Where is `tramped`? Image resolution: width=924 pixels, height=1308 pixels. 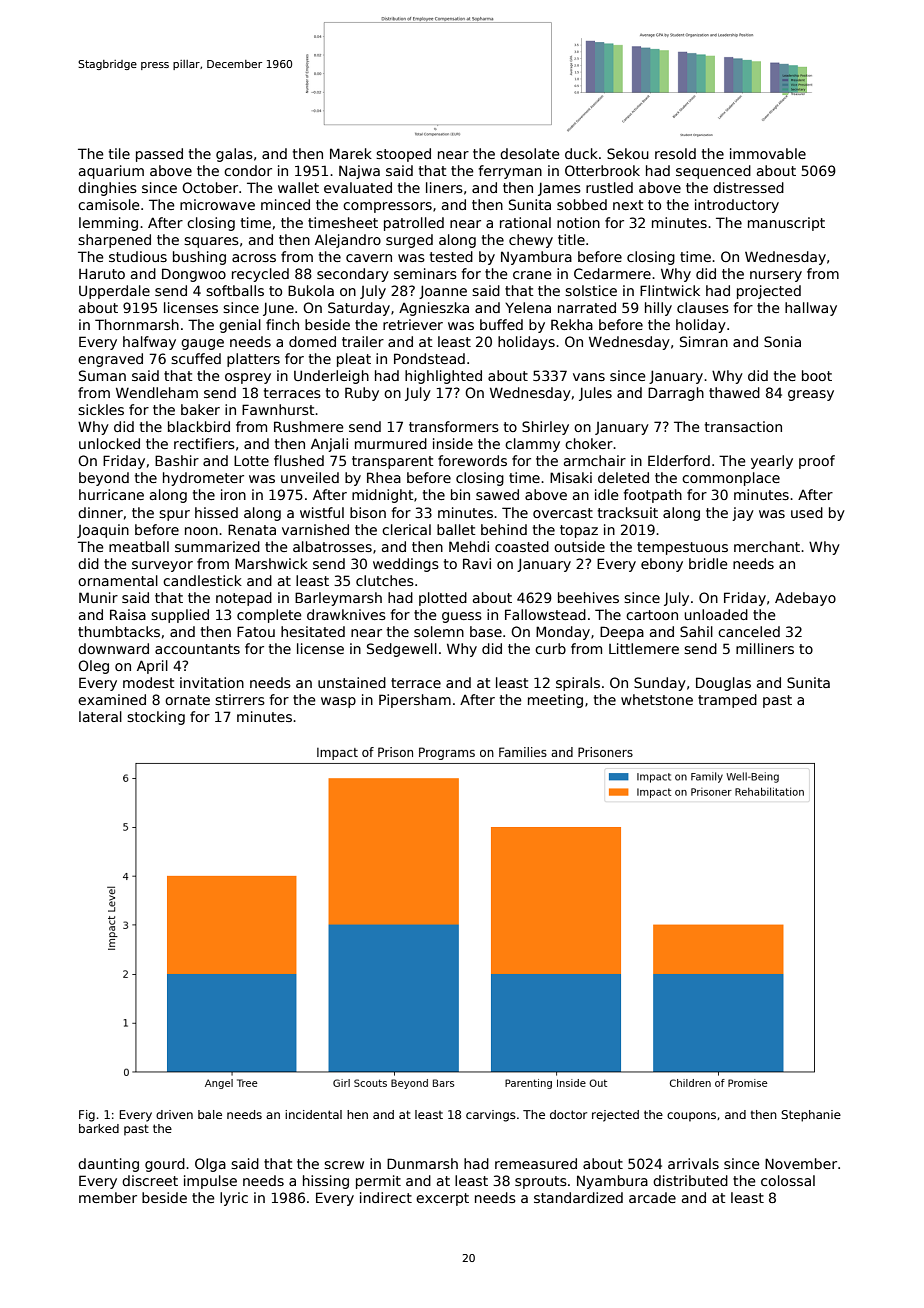 tramped is located at coordinates (727, 701).
